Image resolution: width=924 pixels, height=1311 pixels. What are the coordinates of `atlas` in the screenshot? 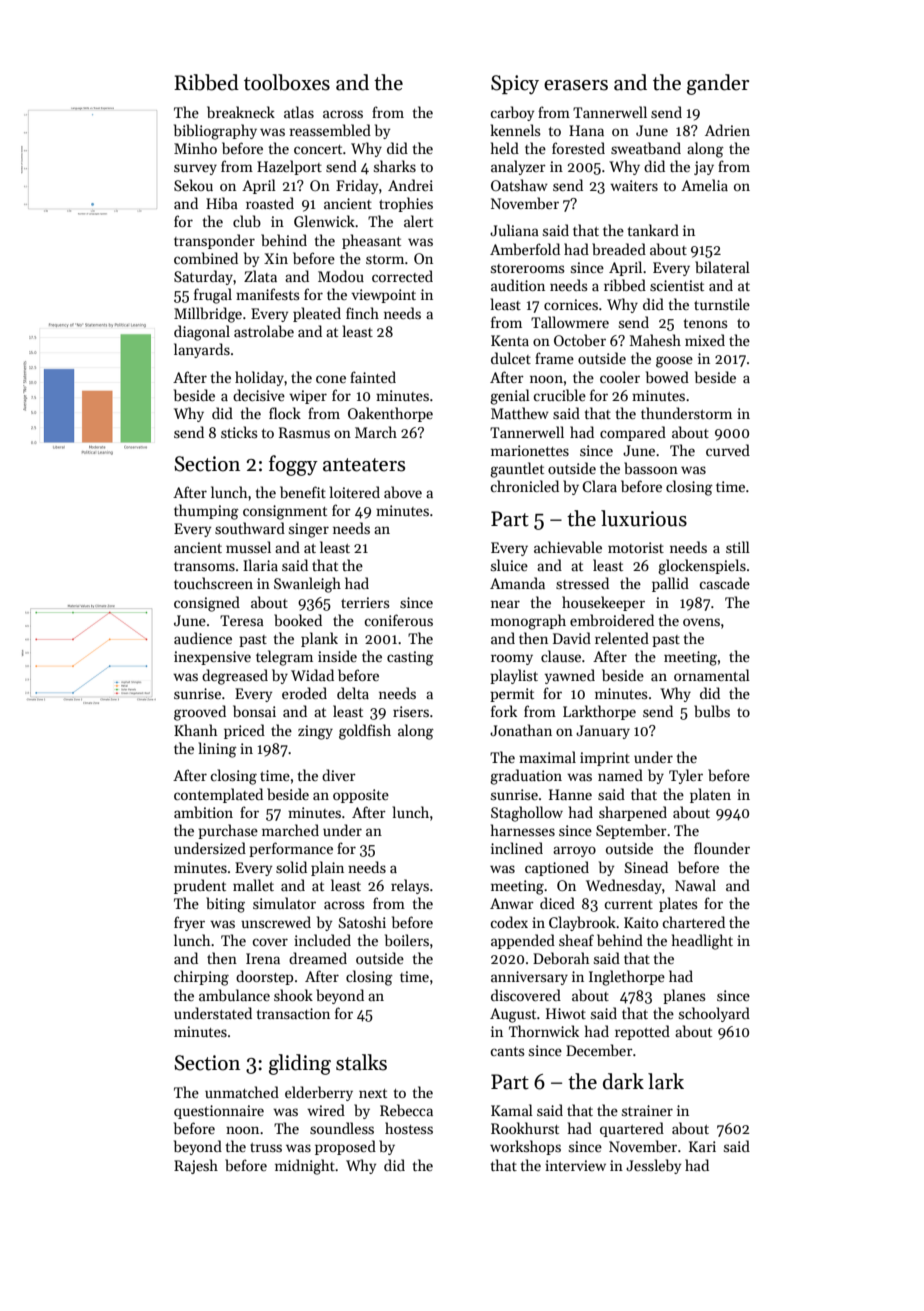 It's located at (299, 112).
